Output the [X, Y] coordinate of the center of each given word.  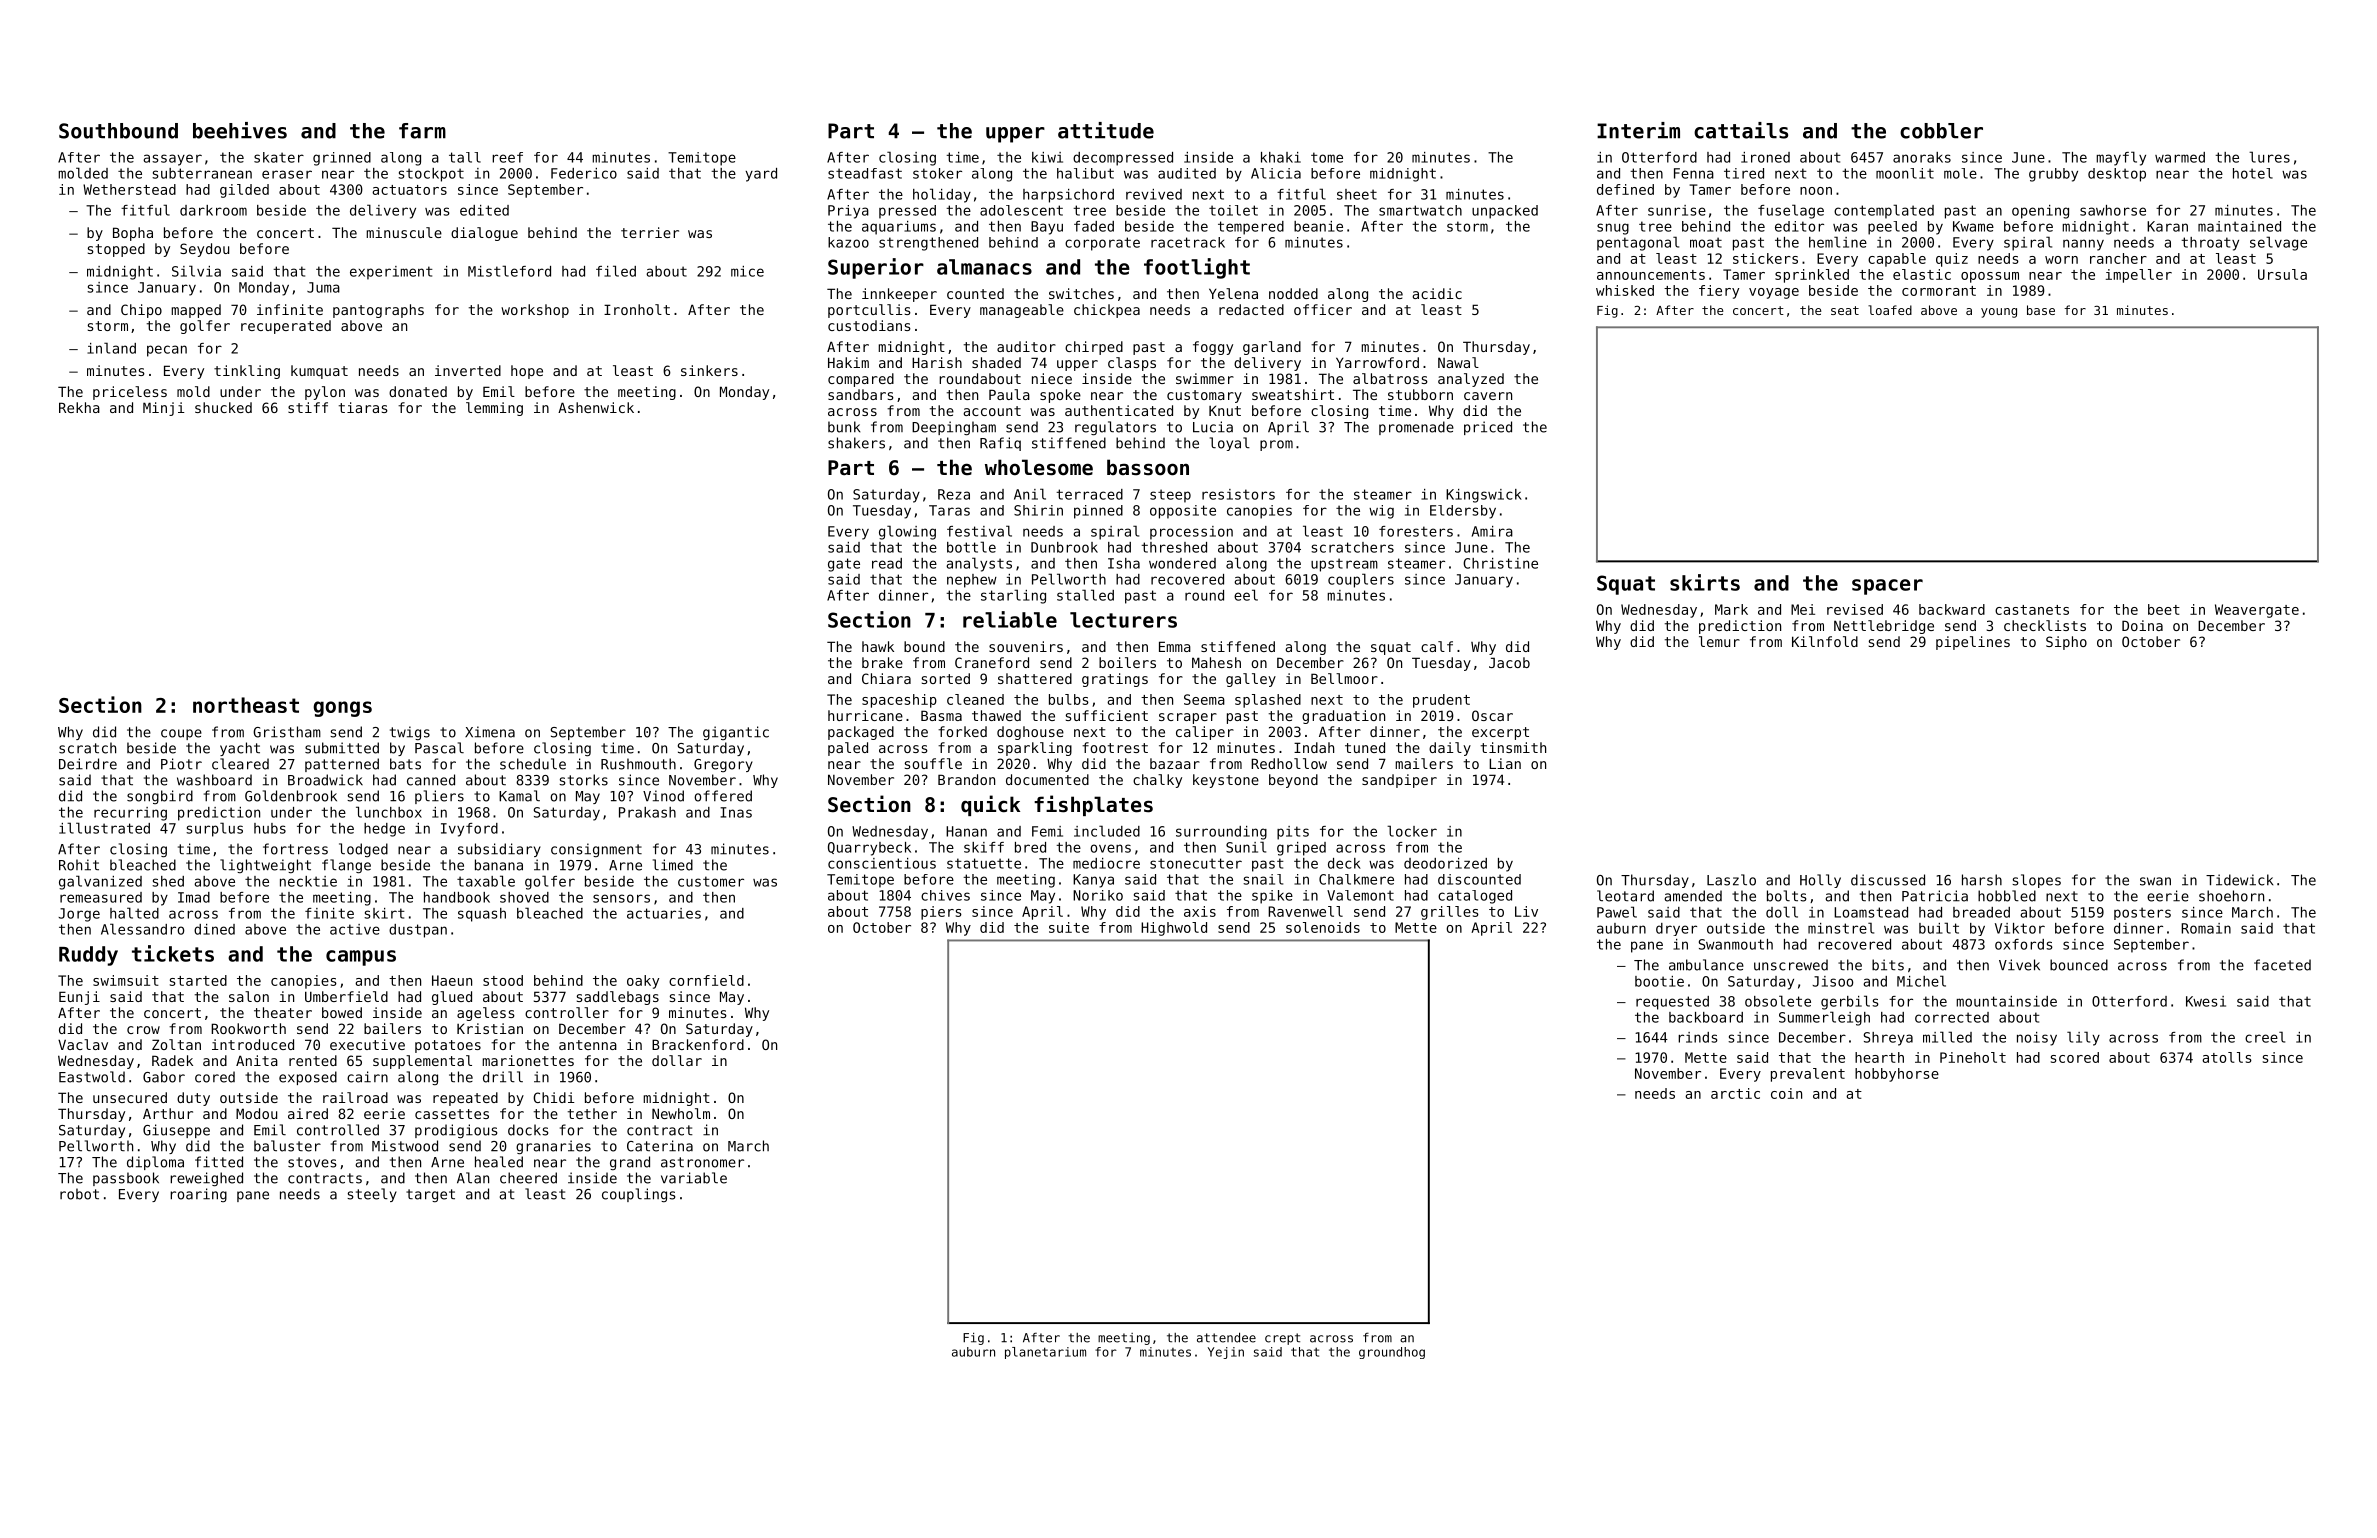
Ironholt [637, 309]
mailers [1424, 763]
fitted [219, 1162]
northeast [246, 705]
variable [694, 1178]
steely [372, 1195]
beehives [240, 130]
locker [1412, 831]
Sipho [2066, 643]
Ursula [2282, 274]
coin [1786, 1093]
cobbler [1941, 131]
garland [1272, 348]
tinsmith [1513, 747]
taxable [486, 881]
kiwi [1047, 157]
